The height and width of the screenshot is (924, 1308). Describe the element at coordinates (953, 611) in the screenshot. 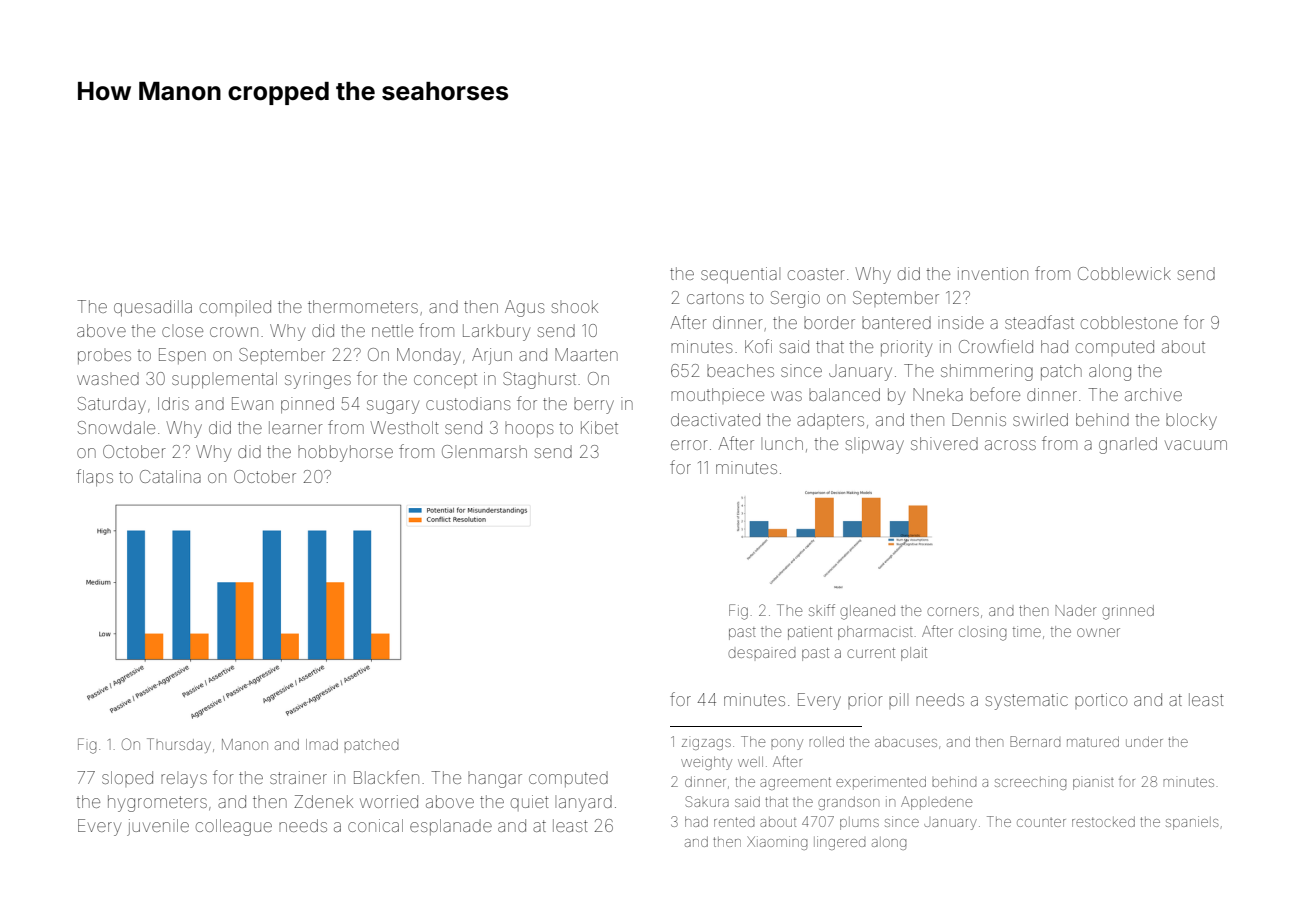

I see `corners` at that location.
